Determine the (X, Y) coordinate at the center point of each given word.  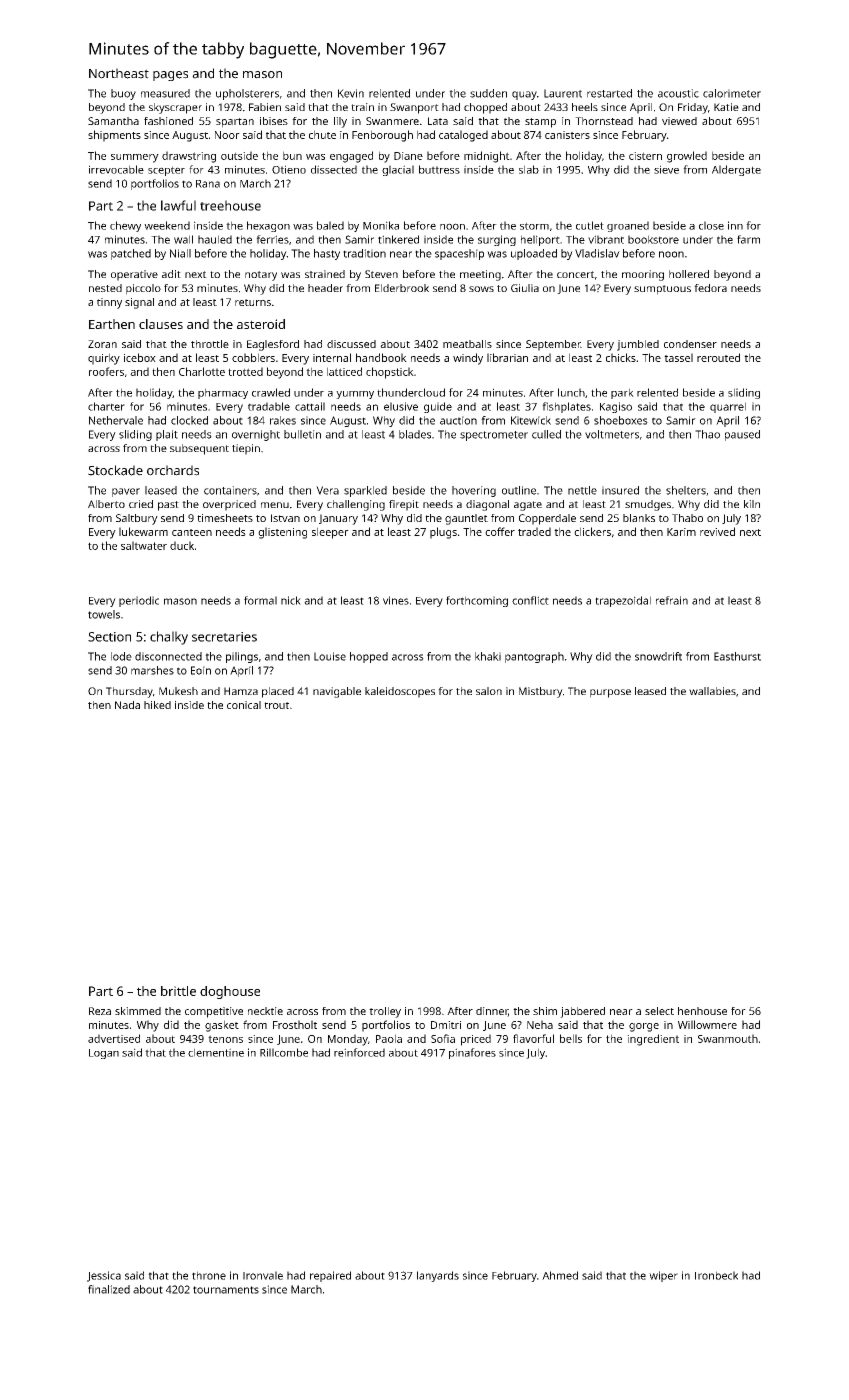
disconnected (168, 656)
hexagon (268, 226)
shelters (686, 490)
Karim (681, 532)
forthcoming (477, 601)
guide (438, 407)
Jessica (104, 1276)
